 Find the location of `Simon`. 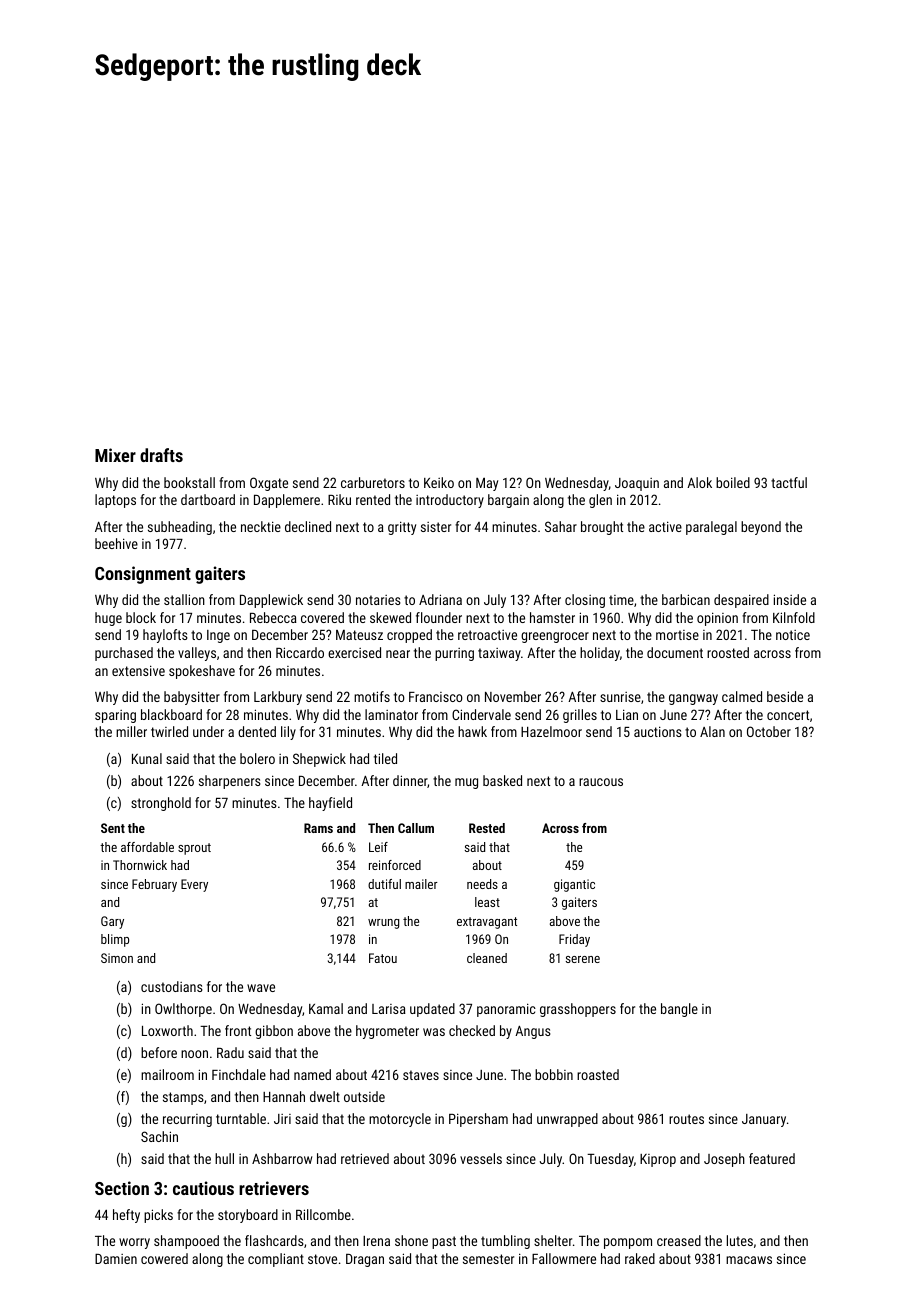

Simon is located at coordinates (117, 958).
